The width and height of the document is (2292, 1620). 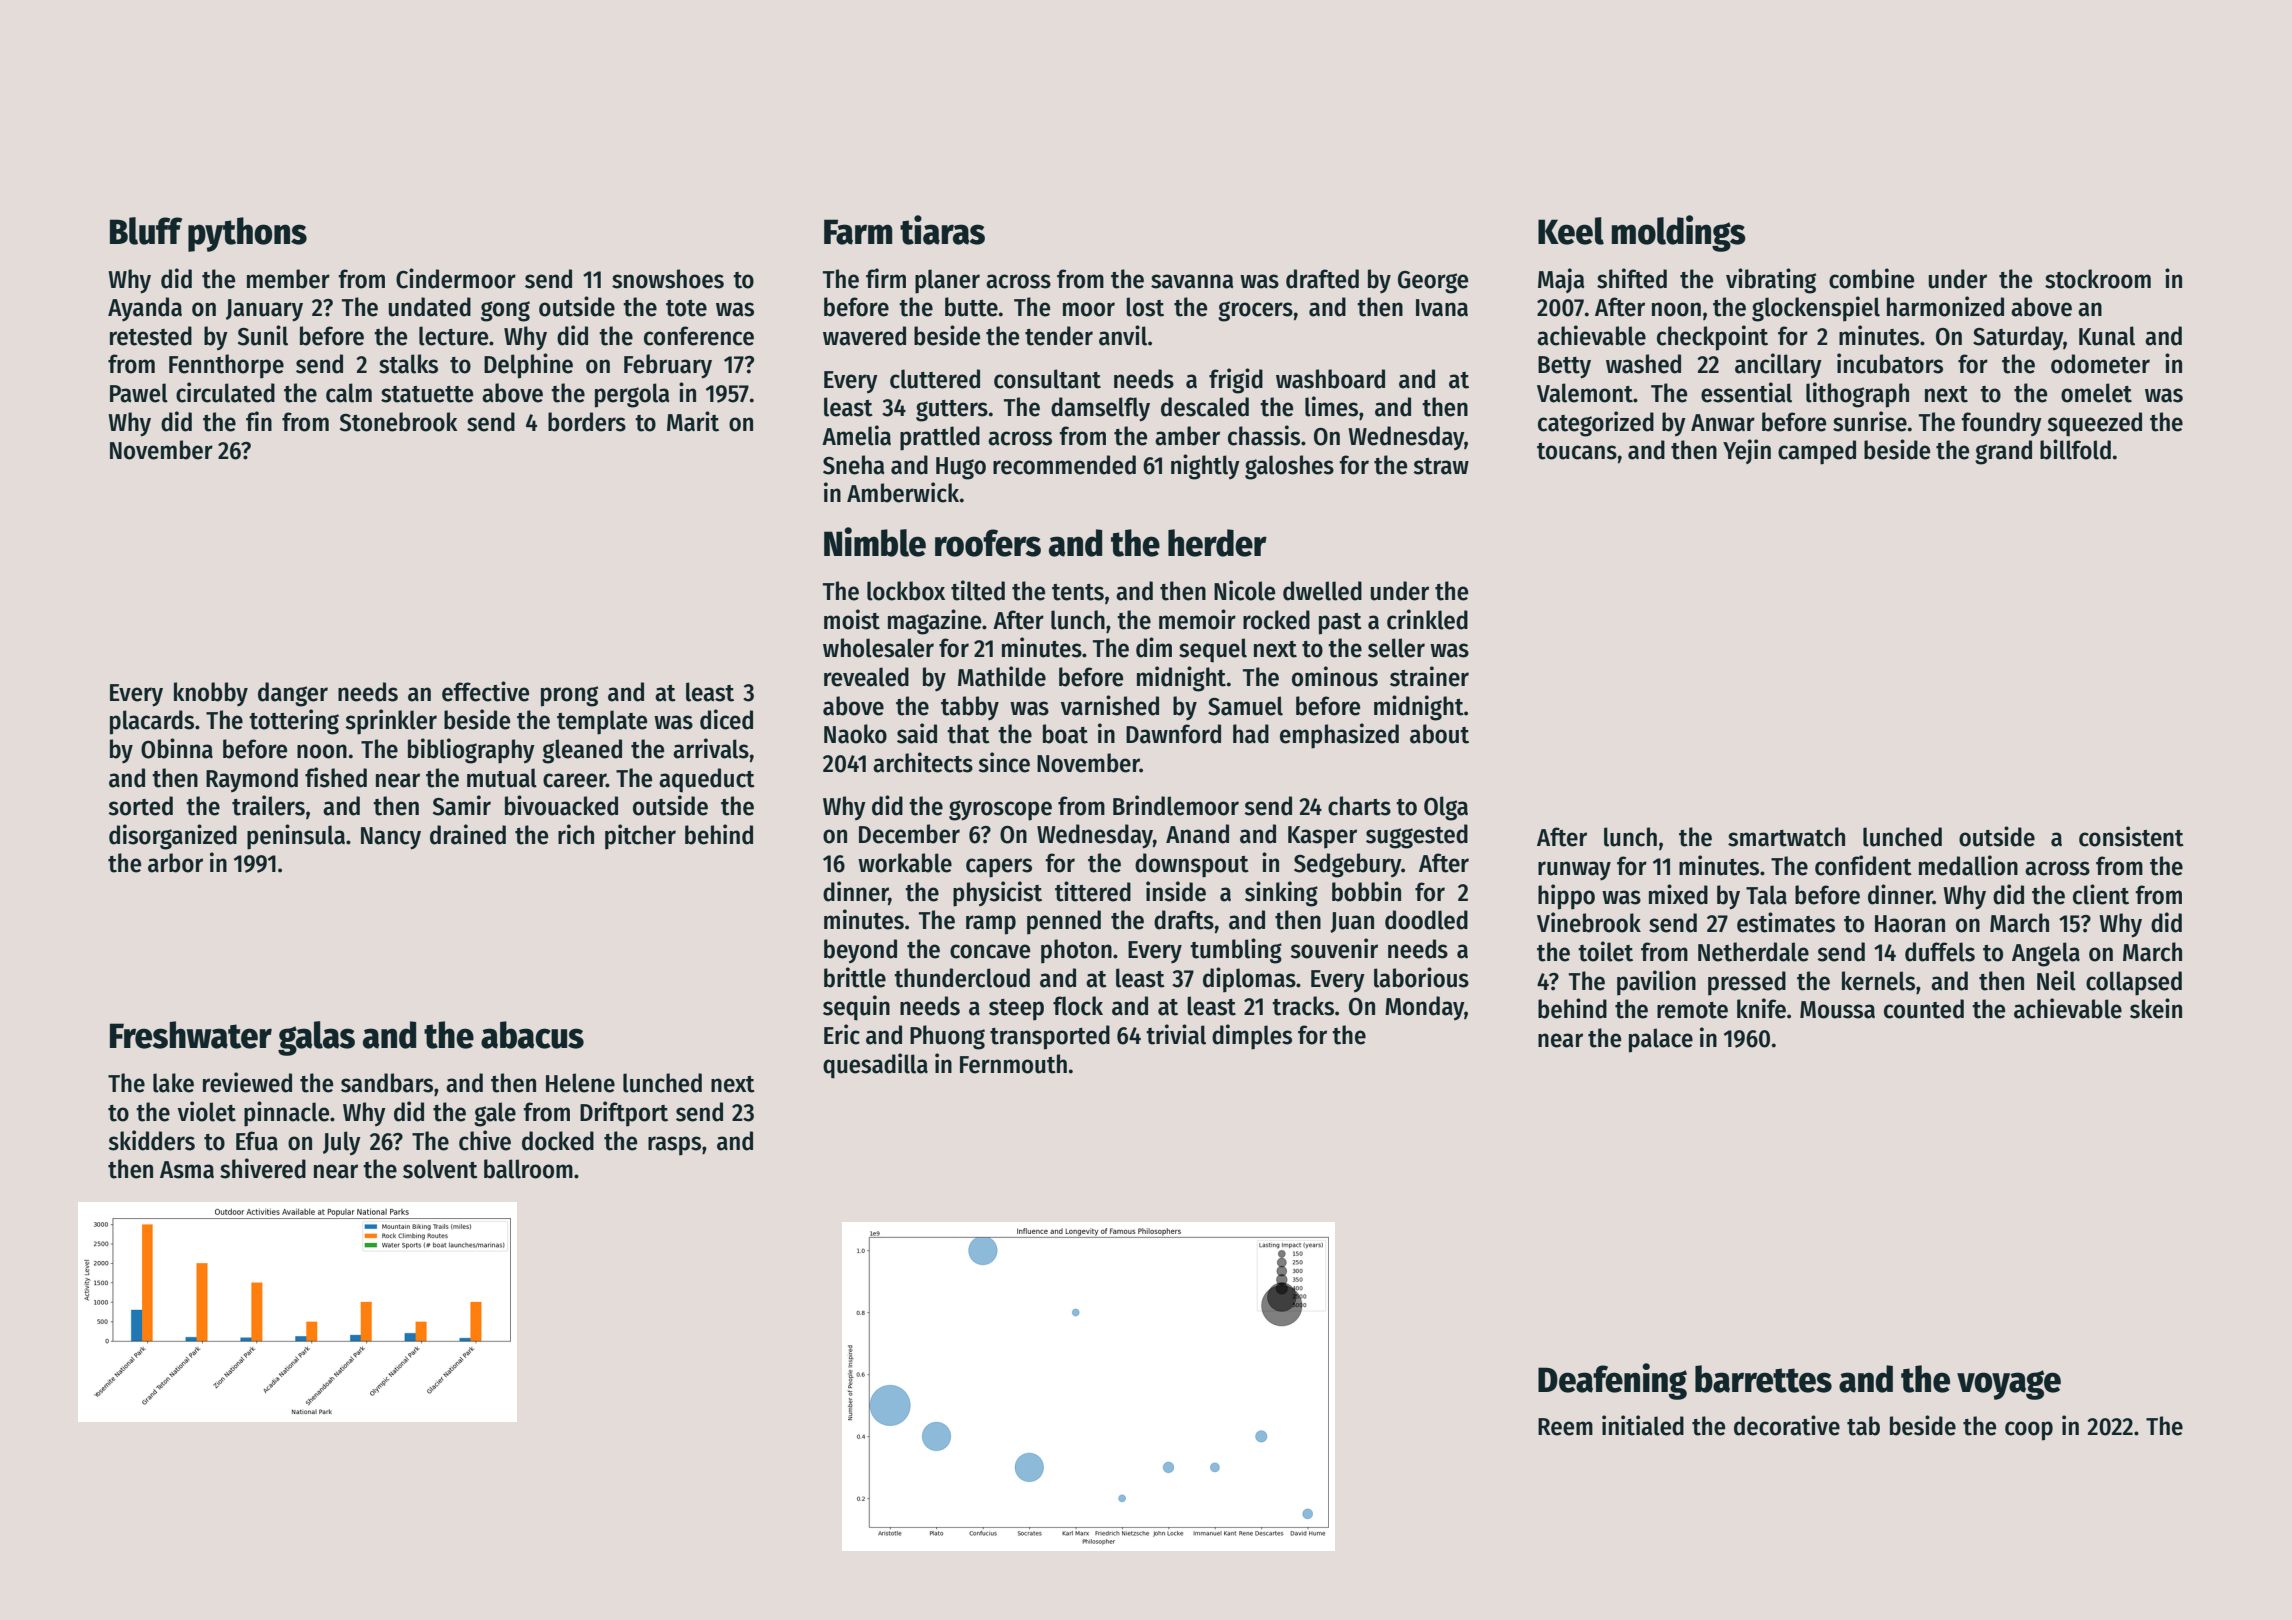 I want to click on flock, so click(x=1078, y=1006).
